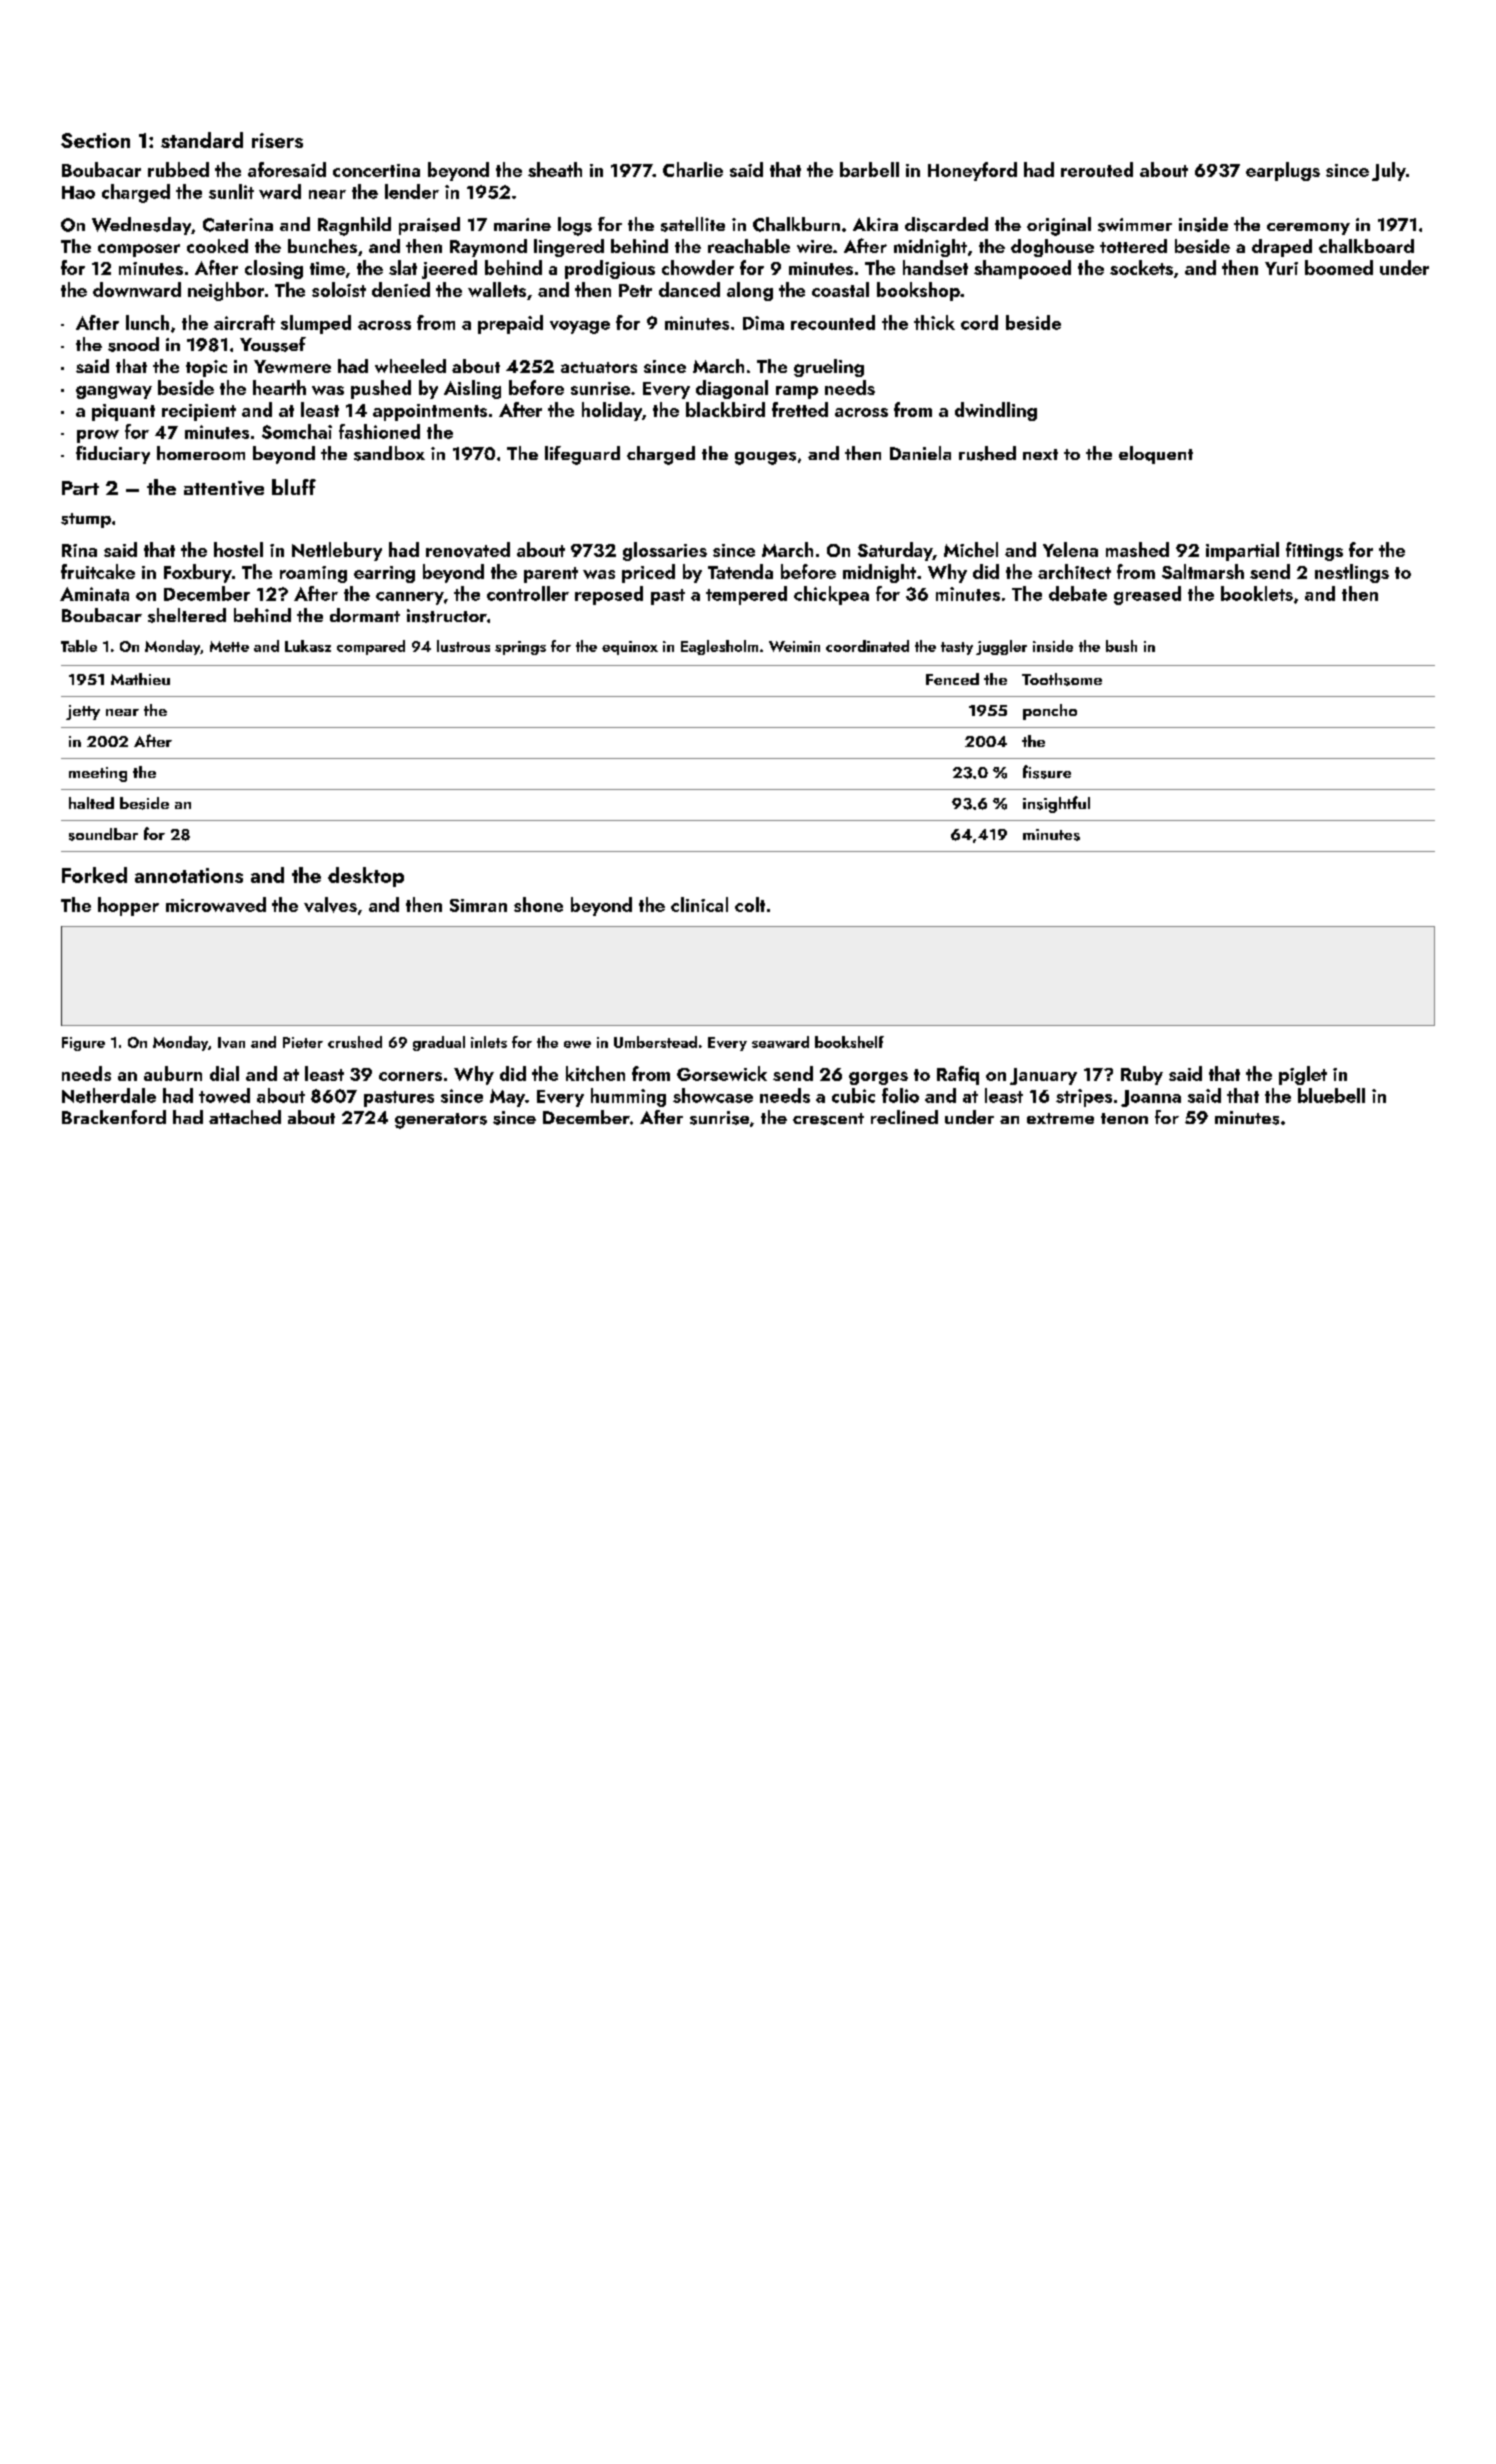 This page has height=2464, width=1496. Describe the element at coordinates (217, 246) in the page. I see `cooked` at that location.
